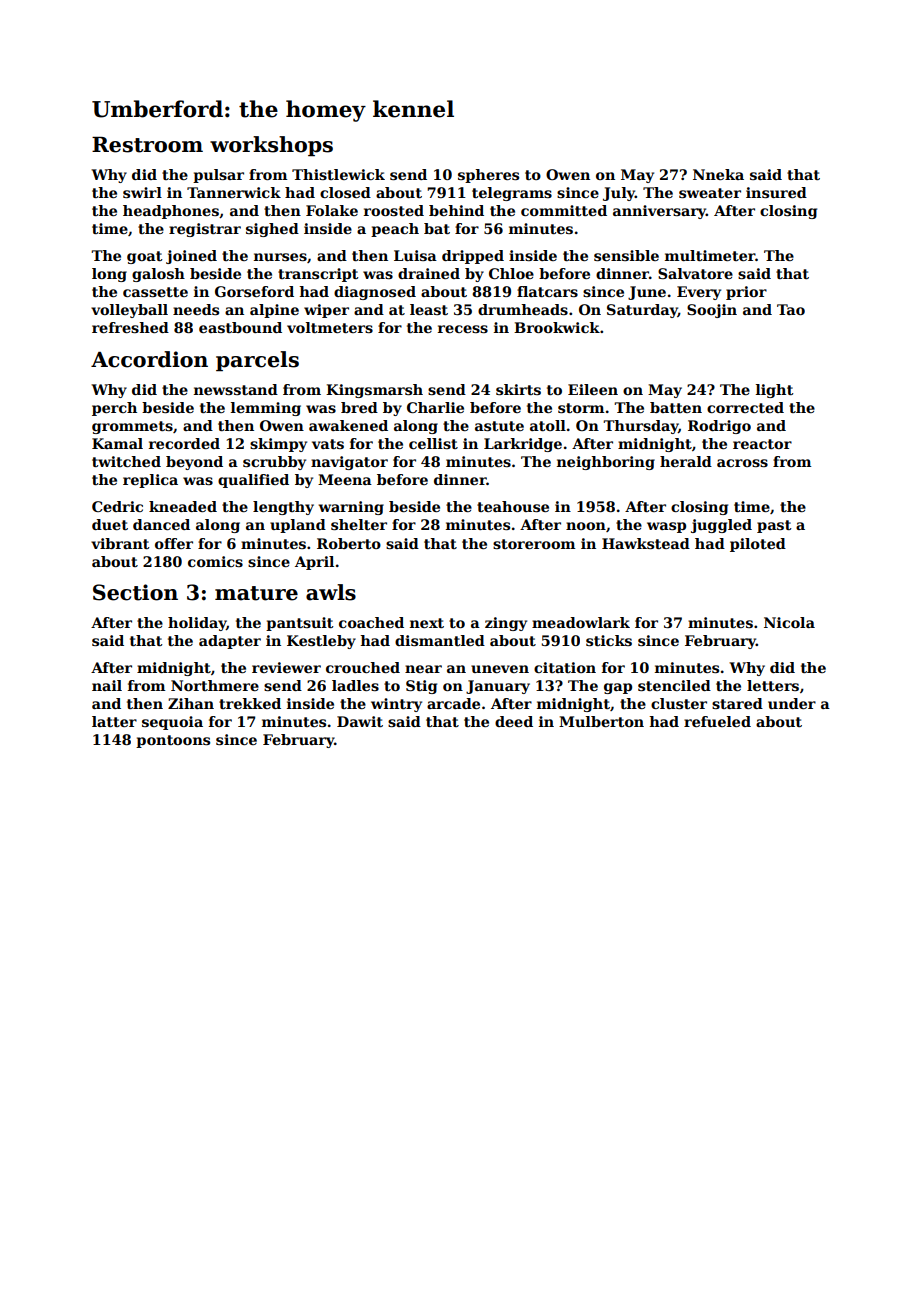 Image resolution: width=924 pixels, height=1308 pixels. Describe the element at coordinates (395, 230) in the page. I see `peach` at that location.
